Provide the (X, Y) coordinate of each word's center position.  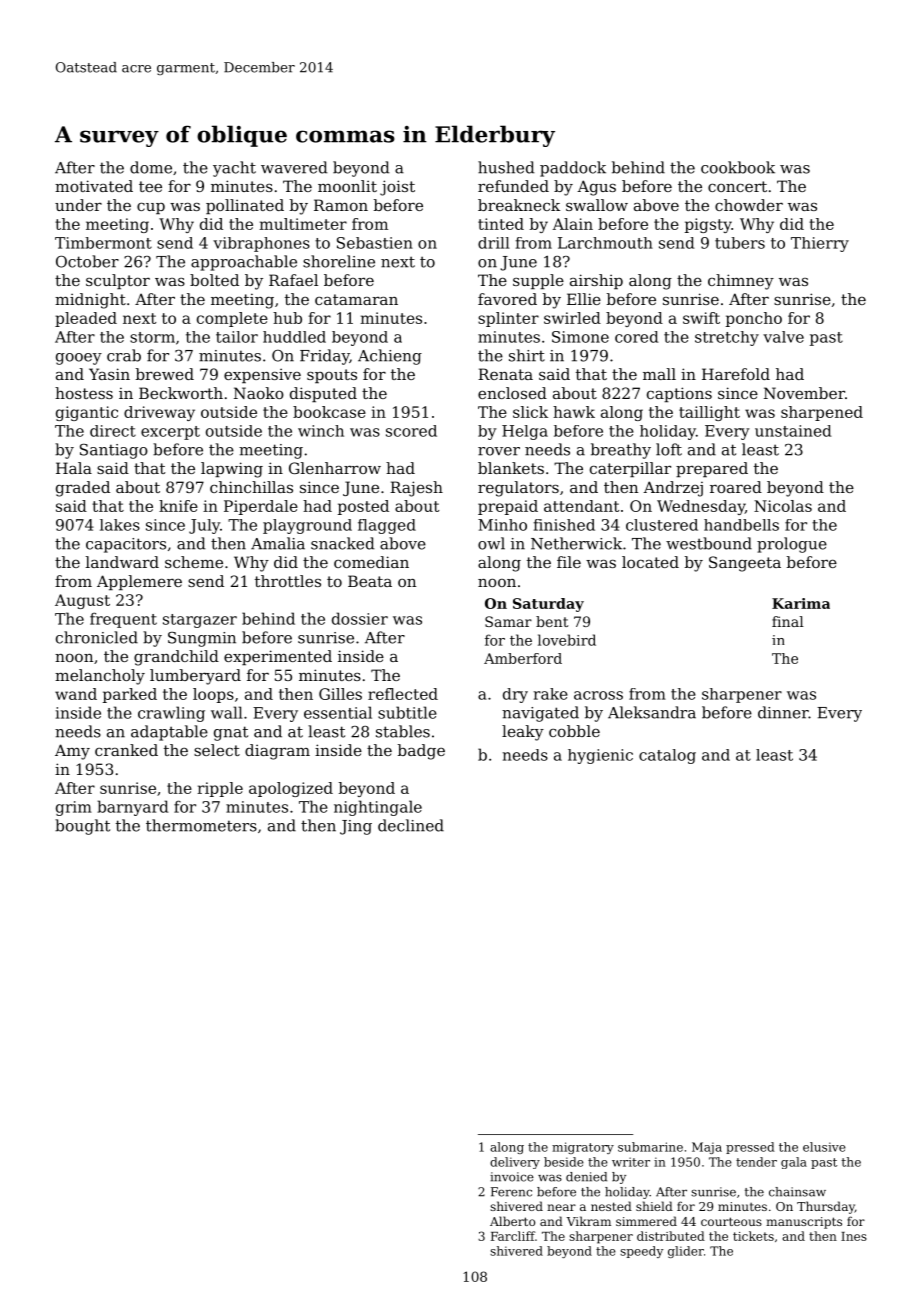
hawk (574, 412)
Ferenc (511, 1192)
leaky (523, 733)
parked (130, 695)
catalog (667, 756)
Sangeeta (745, 564)
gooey (79, 359)
